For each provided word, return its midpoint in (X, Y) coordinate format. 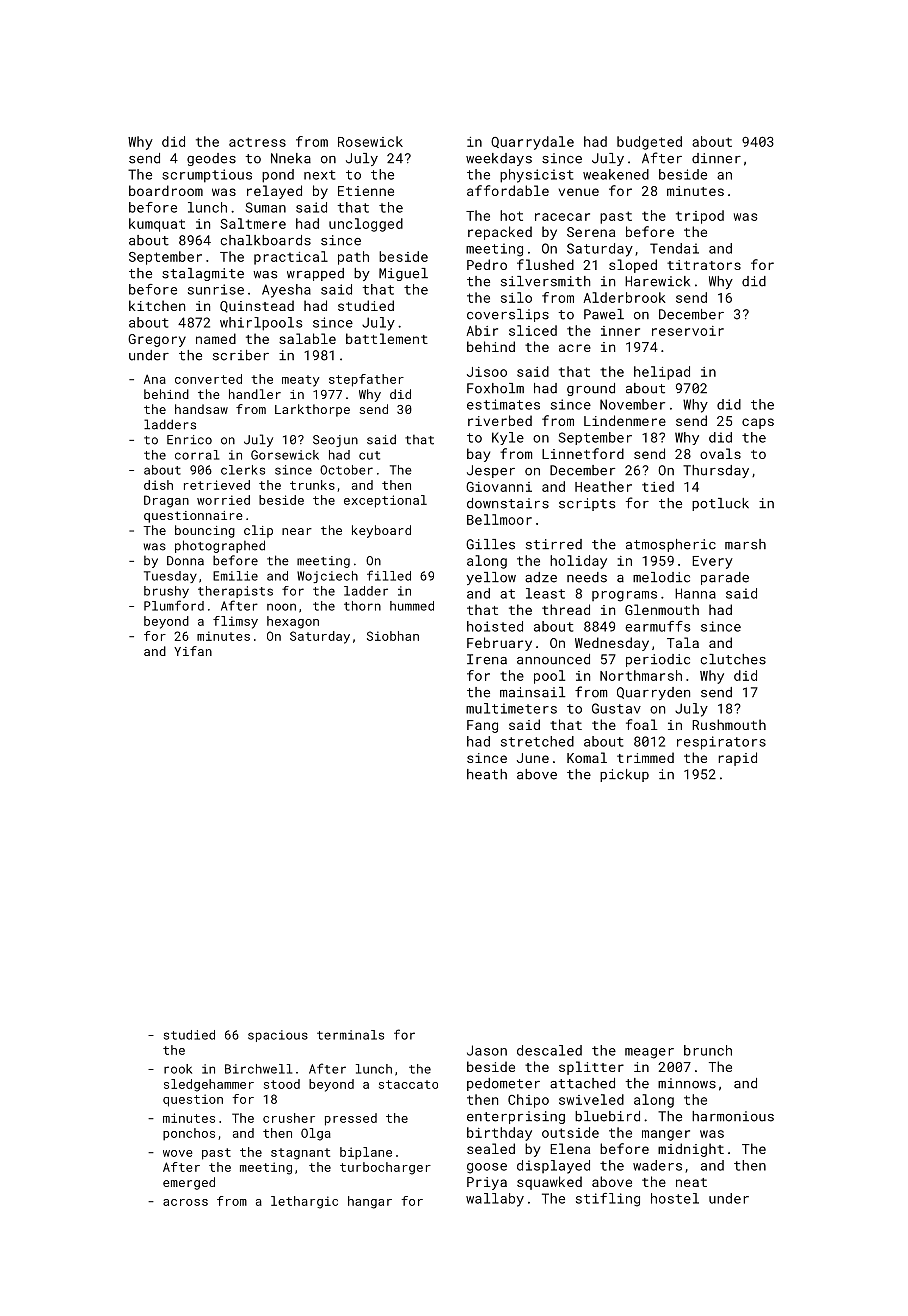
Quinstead (257, 306)
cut (369, 455)
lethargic (304, 1202)
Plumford (174, 605)
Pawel (604, 314)
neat (691, 1182)
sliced (533, 330)
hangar (370, 1202)
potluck (720, 504)
